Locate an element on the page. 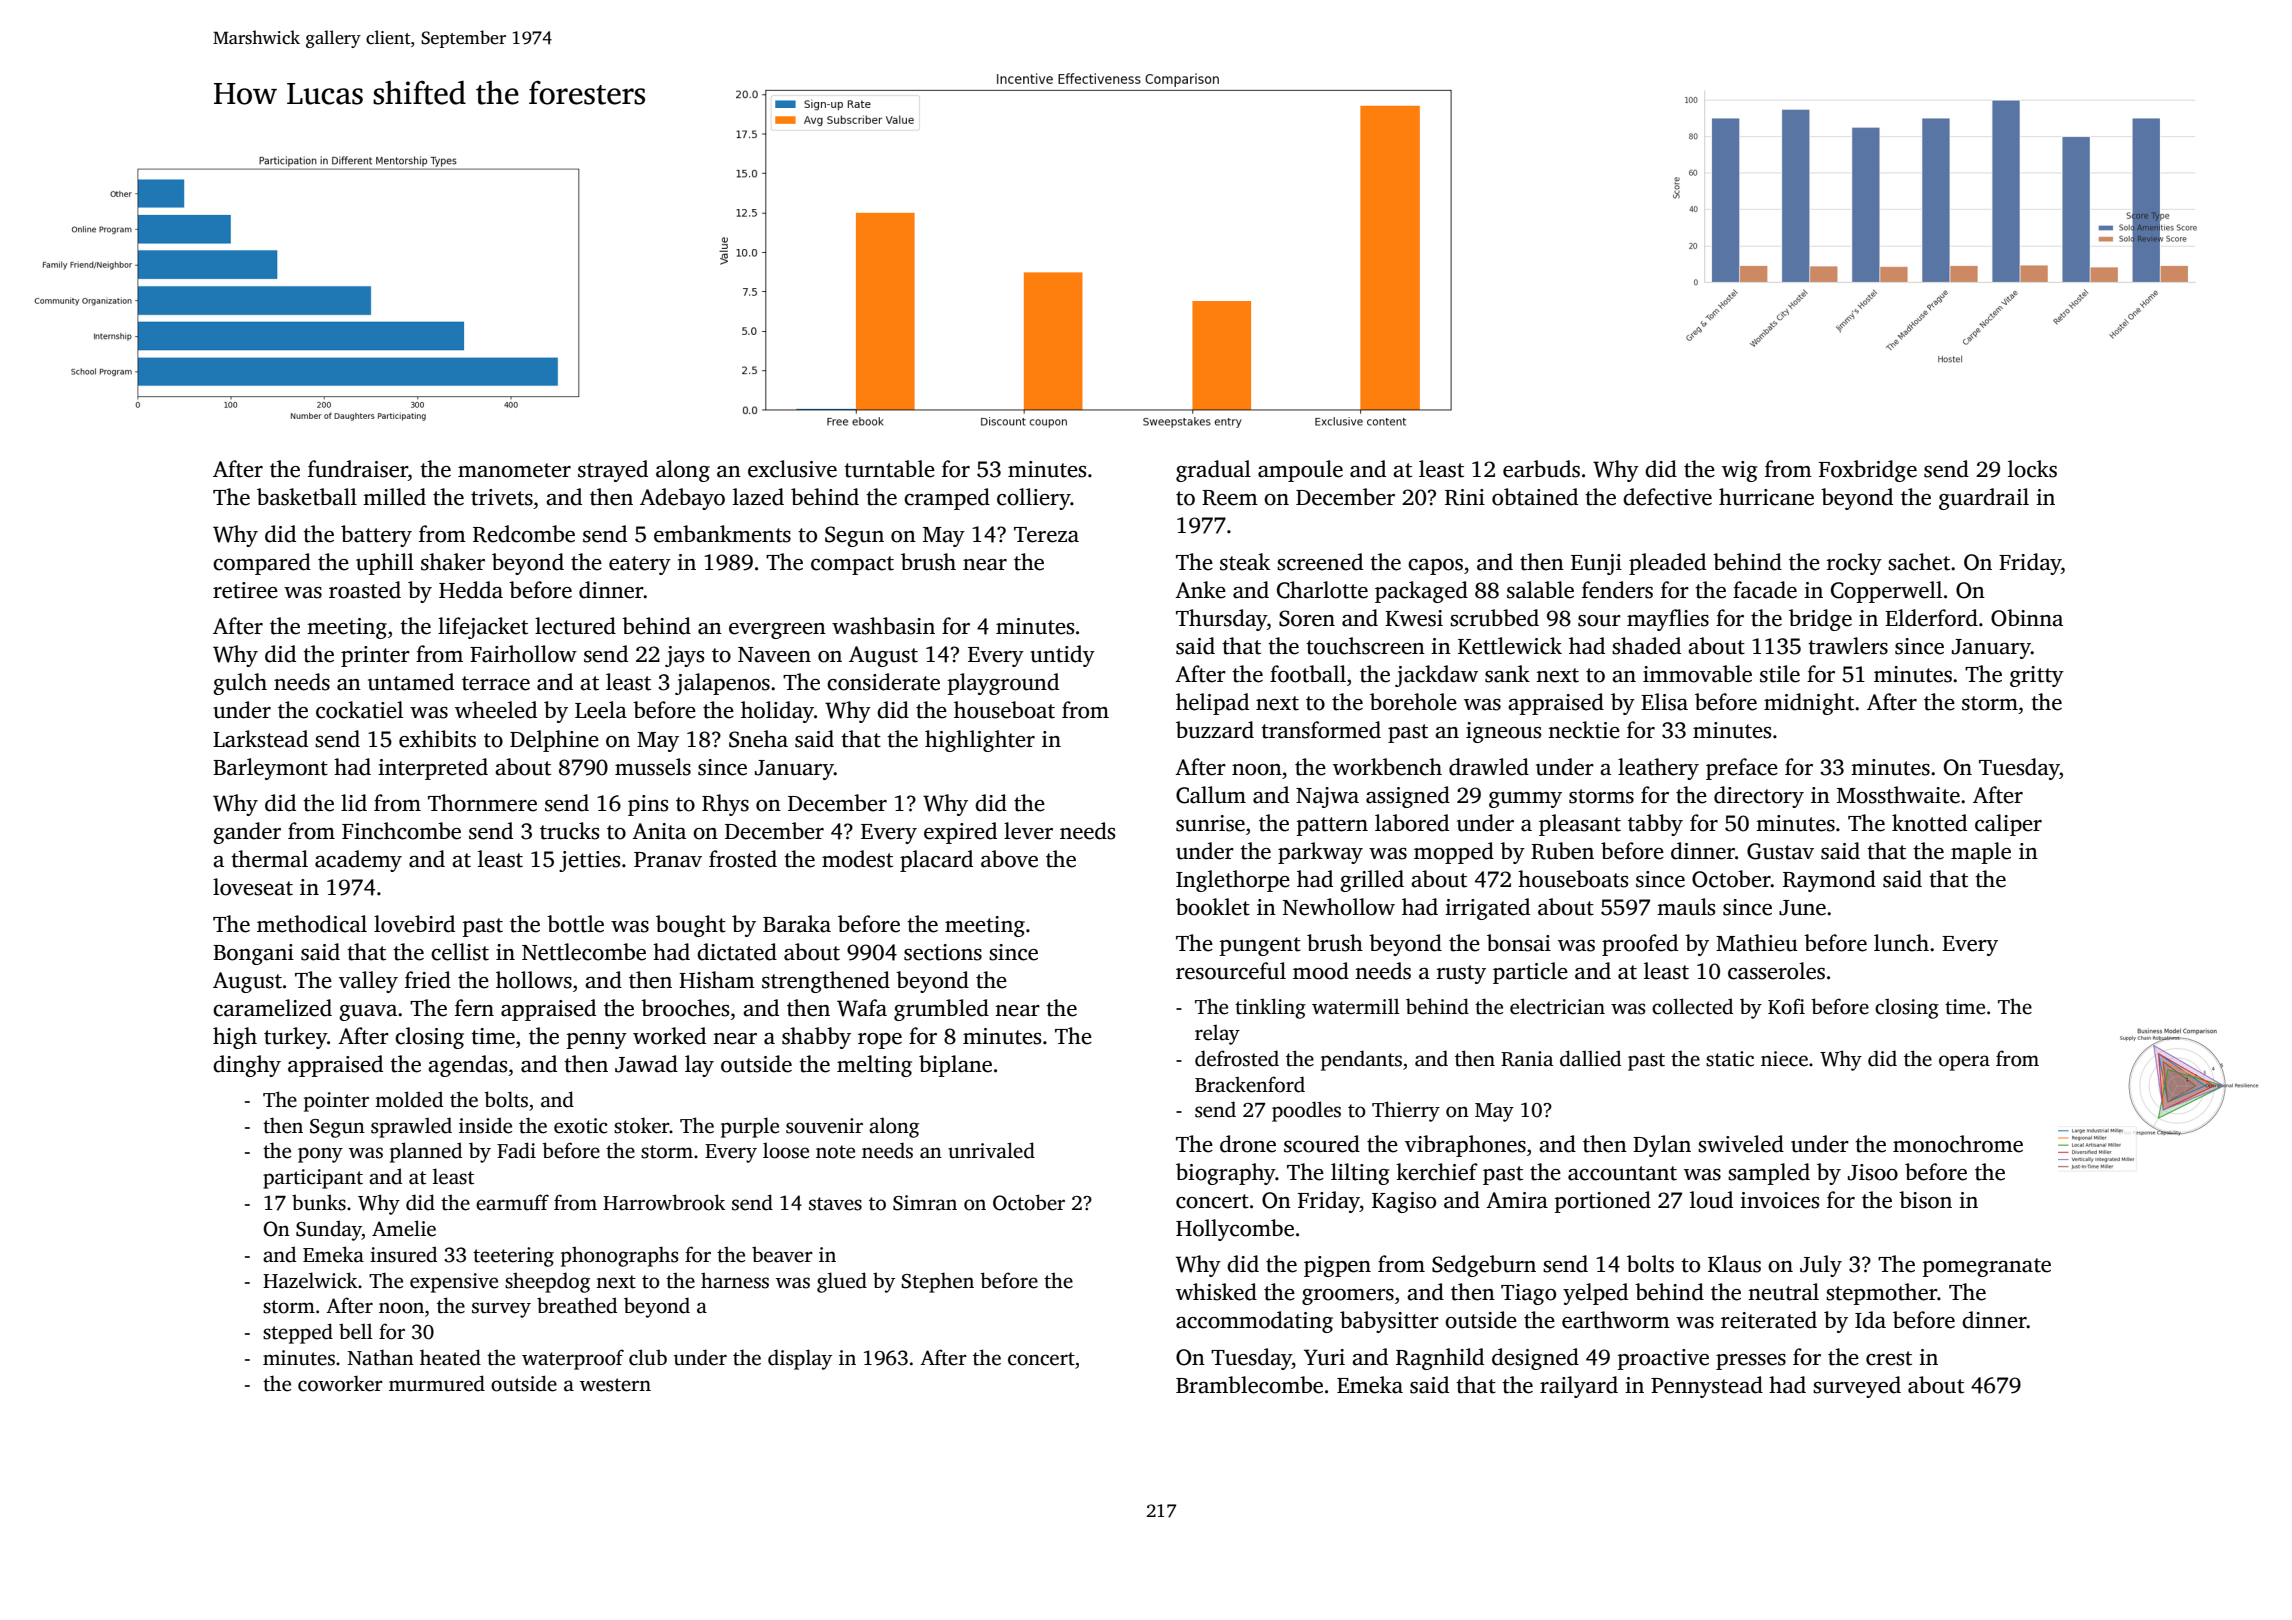 This image has width=2292, height=1620. Bongani is located at coordinates (253, 954).
